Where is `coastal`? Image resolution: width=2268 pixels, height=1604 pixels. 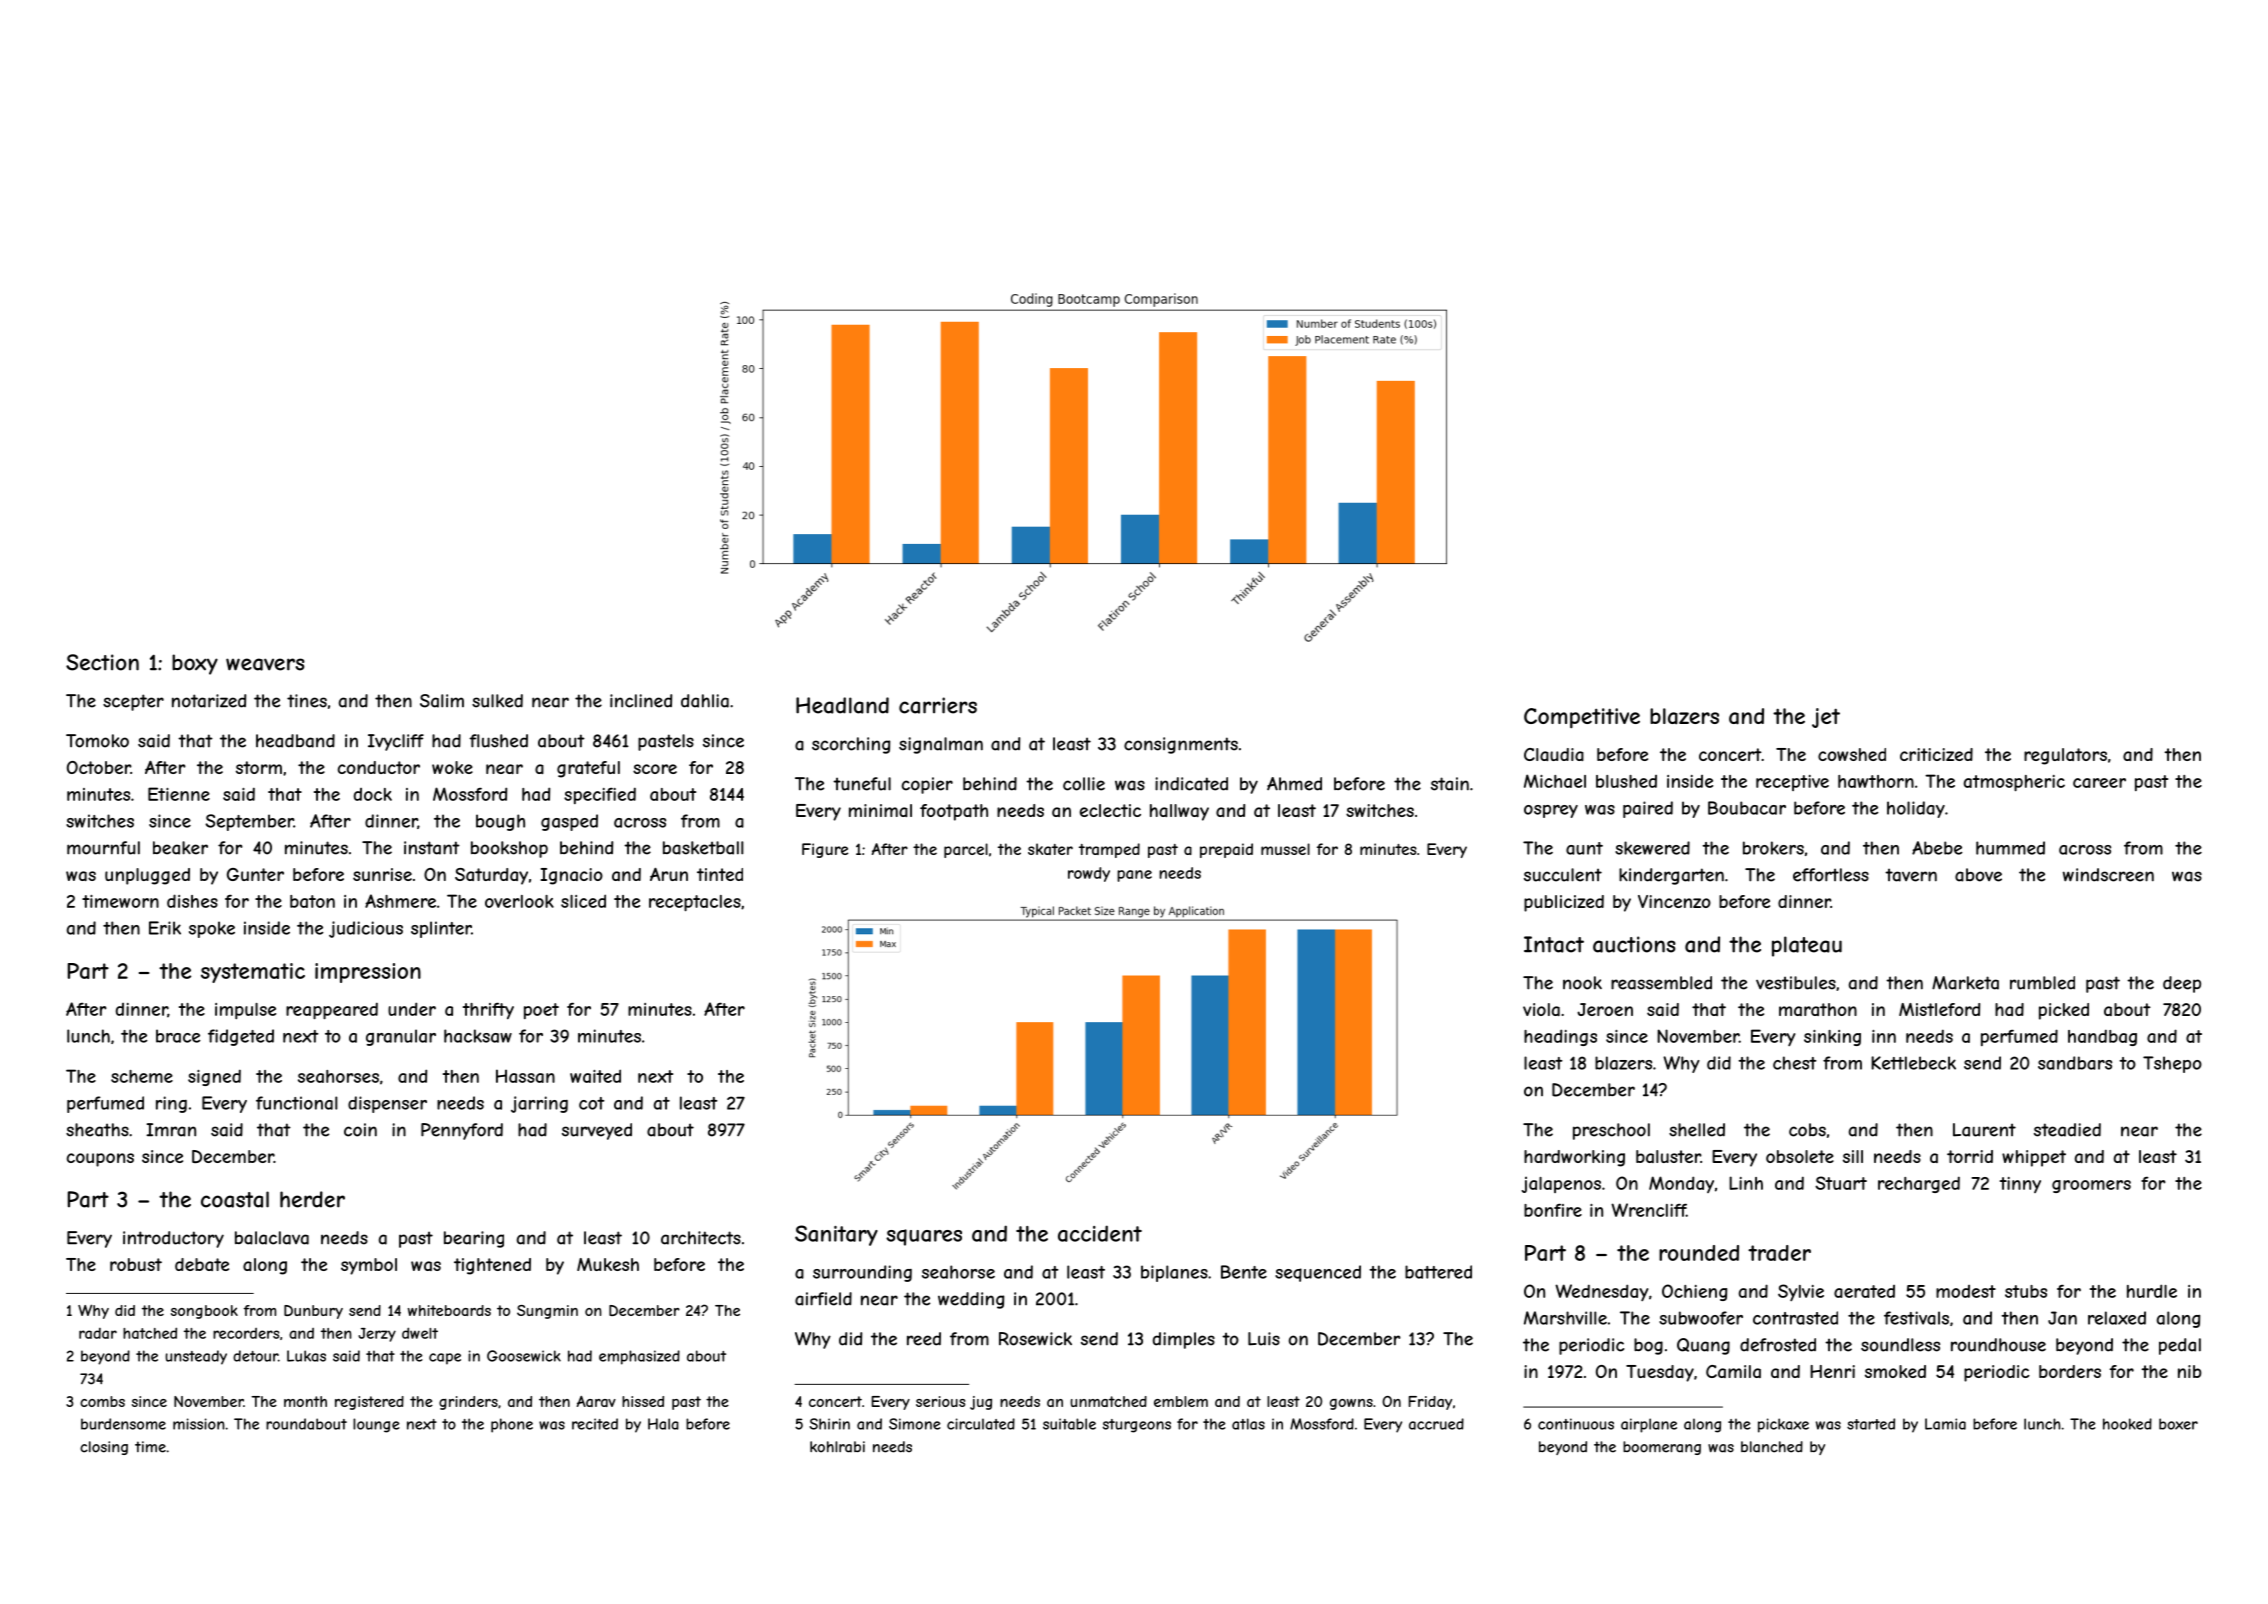
coastal is located at coordinates (235, 1199).
